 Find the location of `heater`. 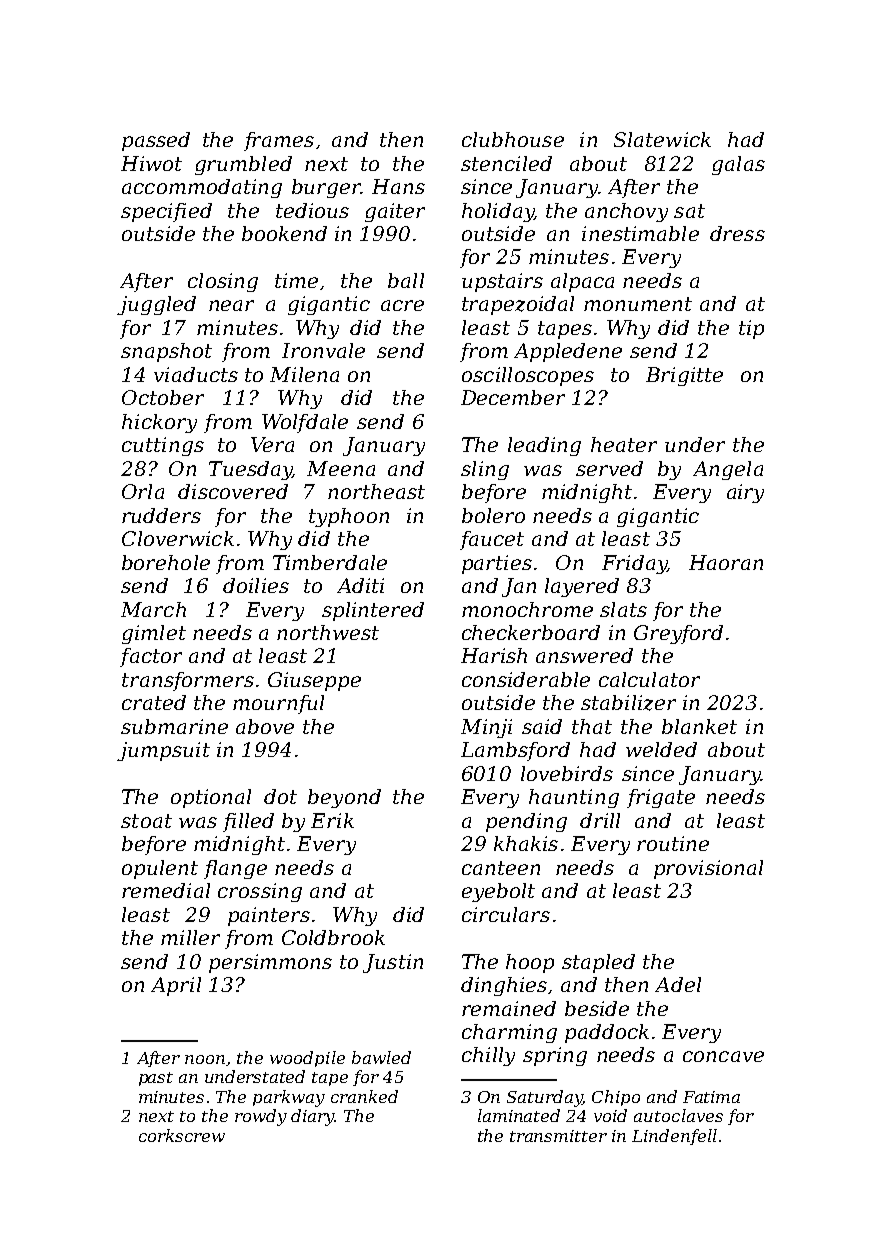

heater is located at coordinates (624, 444).
